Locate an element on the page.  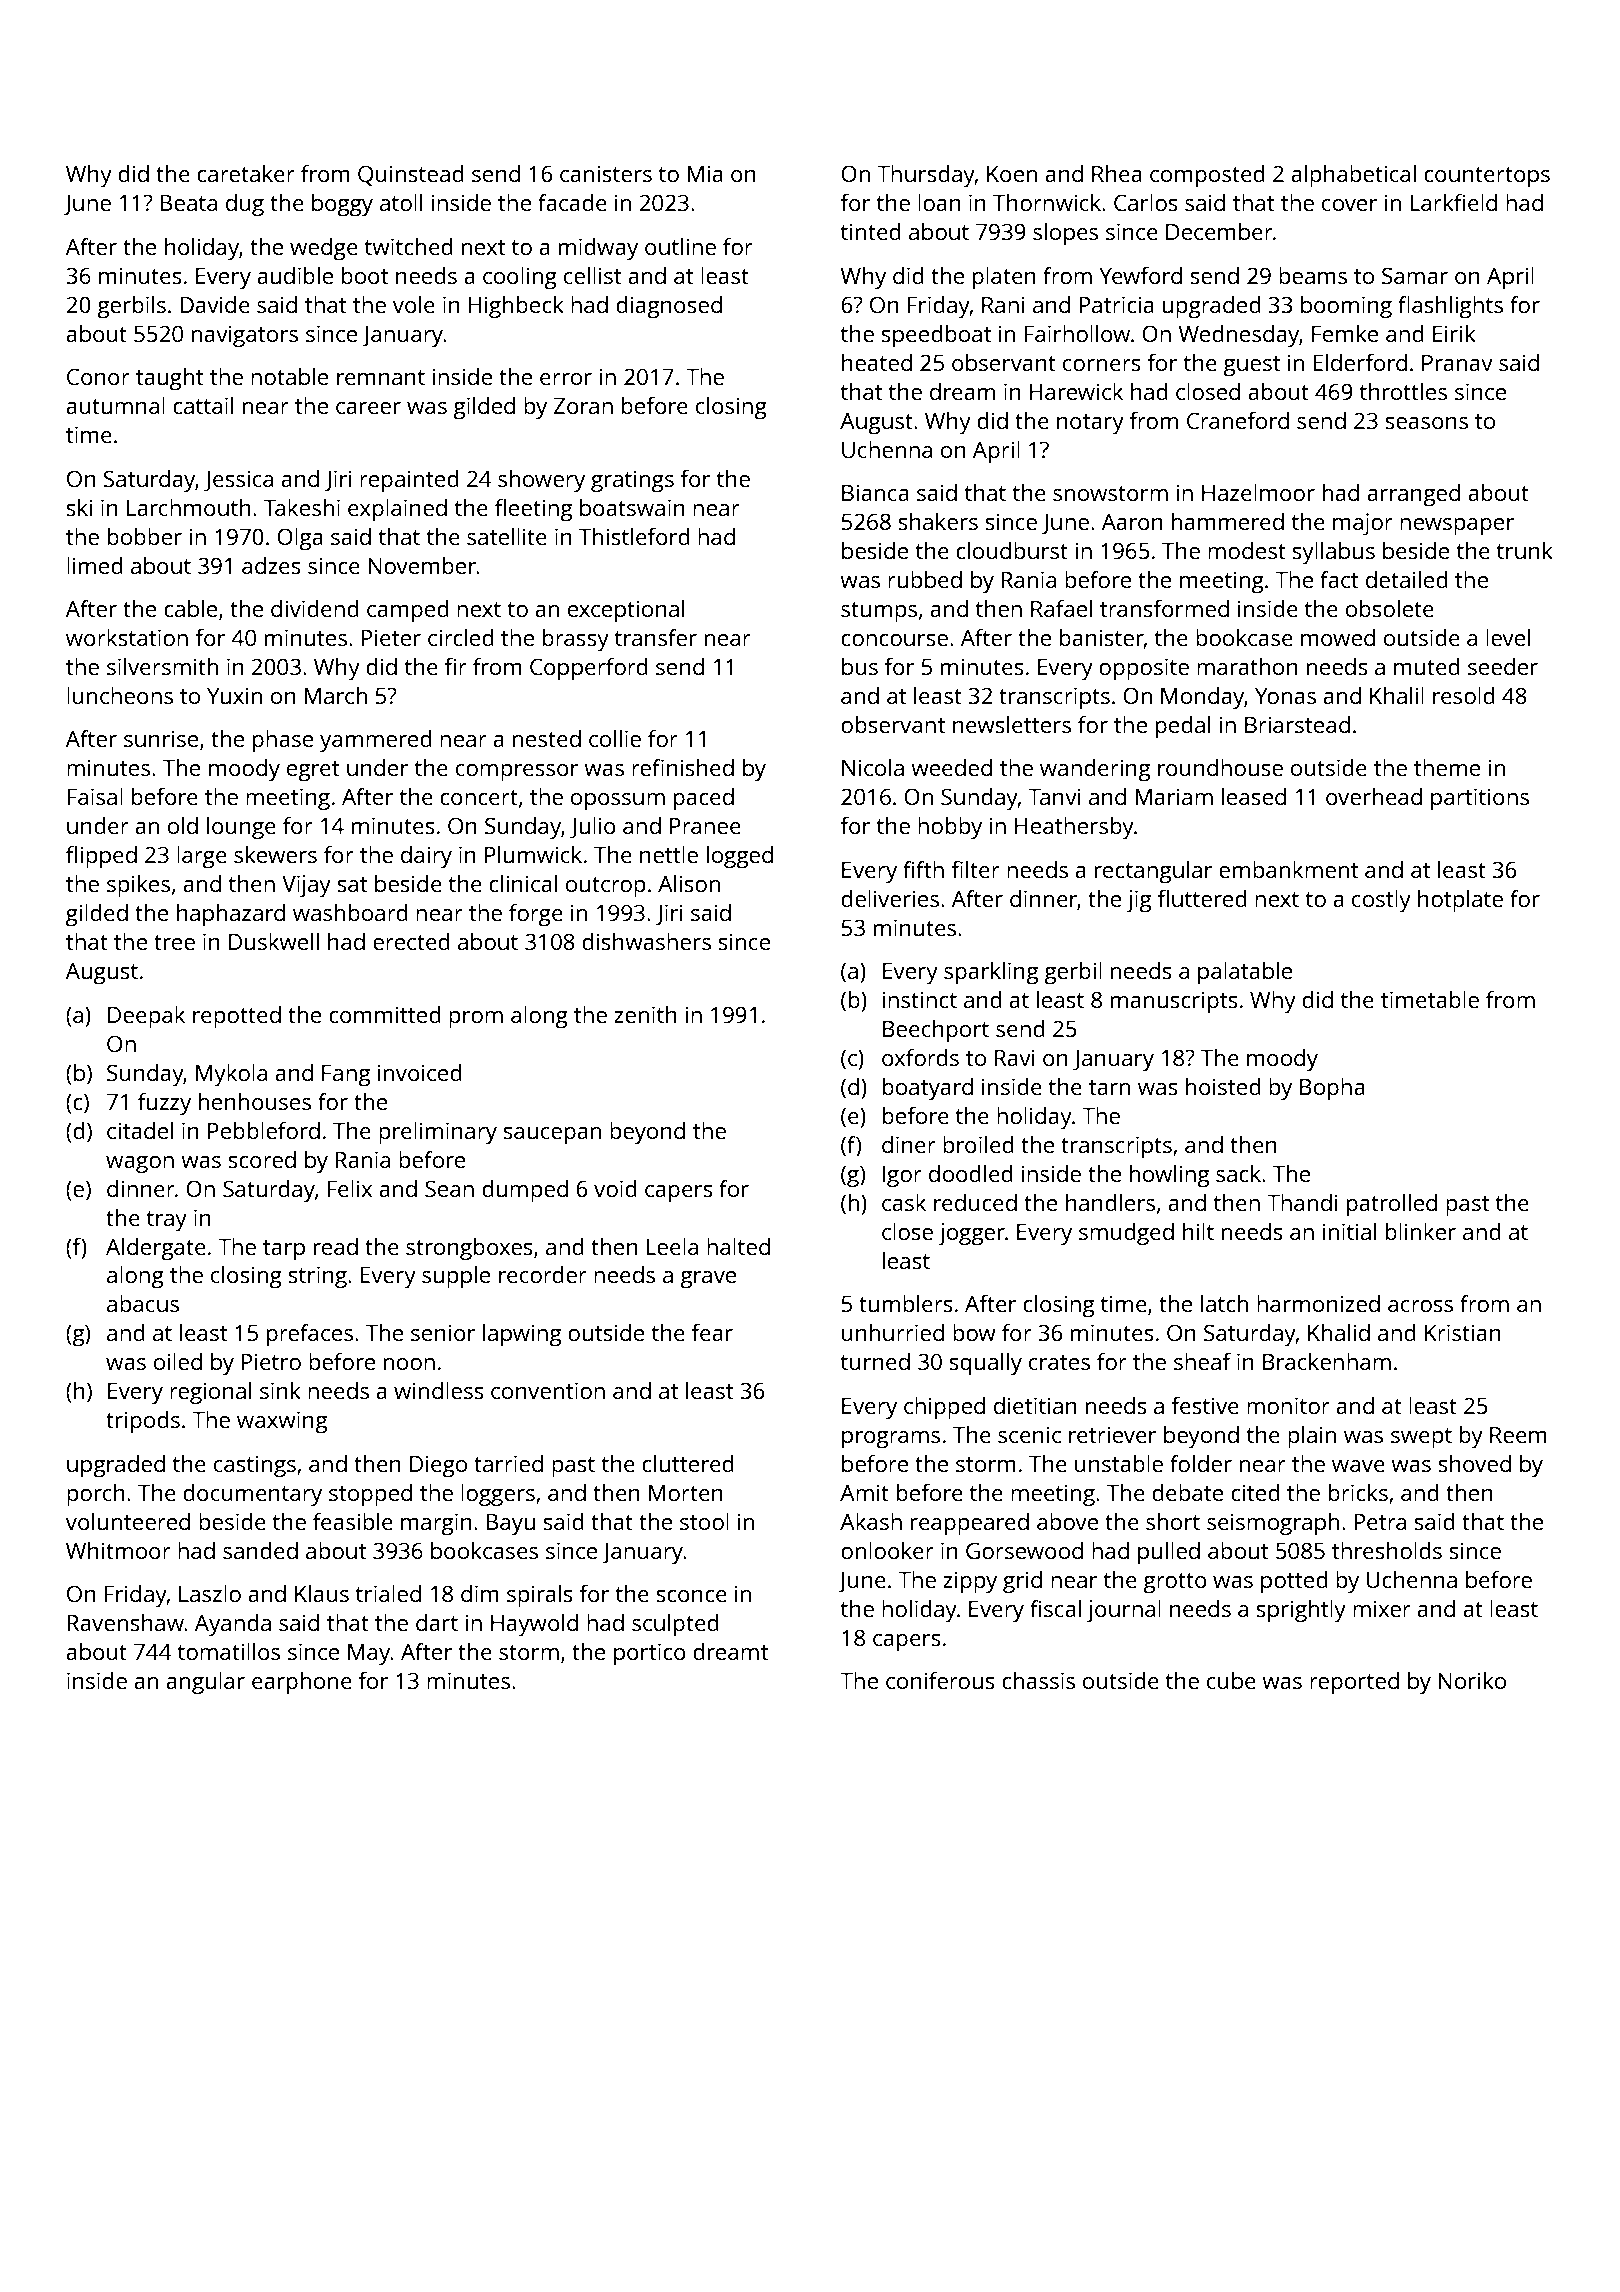
Craneford is located at coordinates (1238, 420).
